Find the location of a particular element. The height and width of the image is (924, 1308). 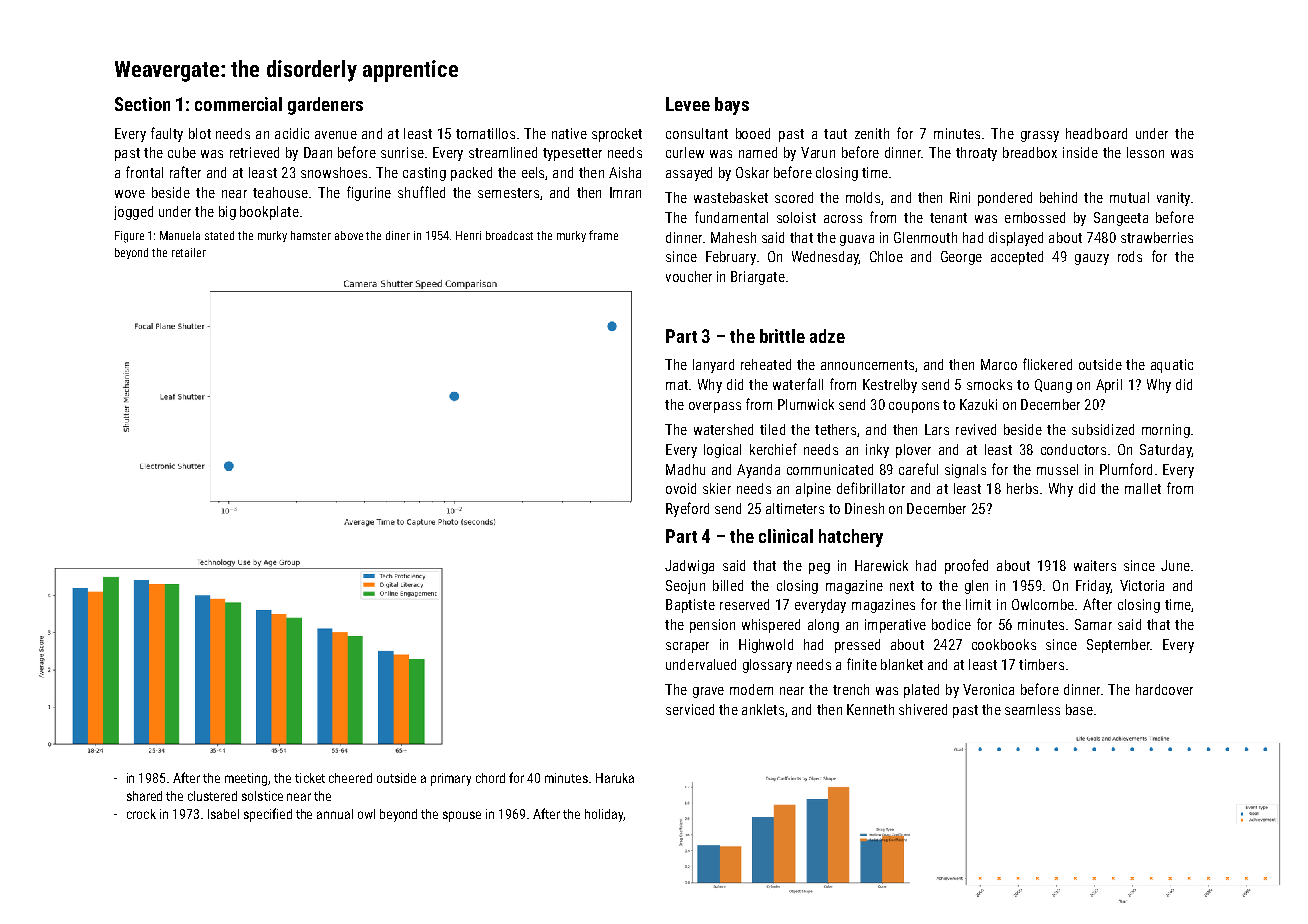

Plumford is located at coordinates (1126, 469).
